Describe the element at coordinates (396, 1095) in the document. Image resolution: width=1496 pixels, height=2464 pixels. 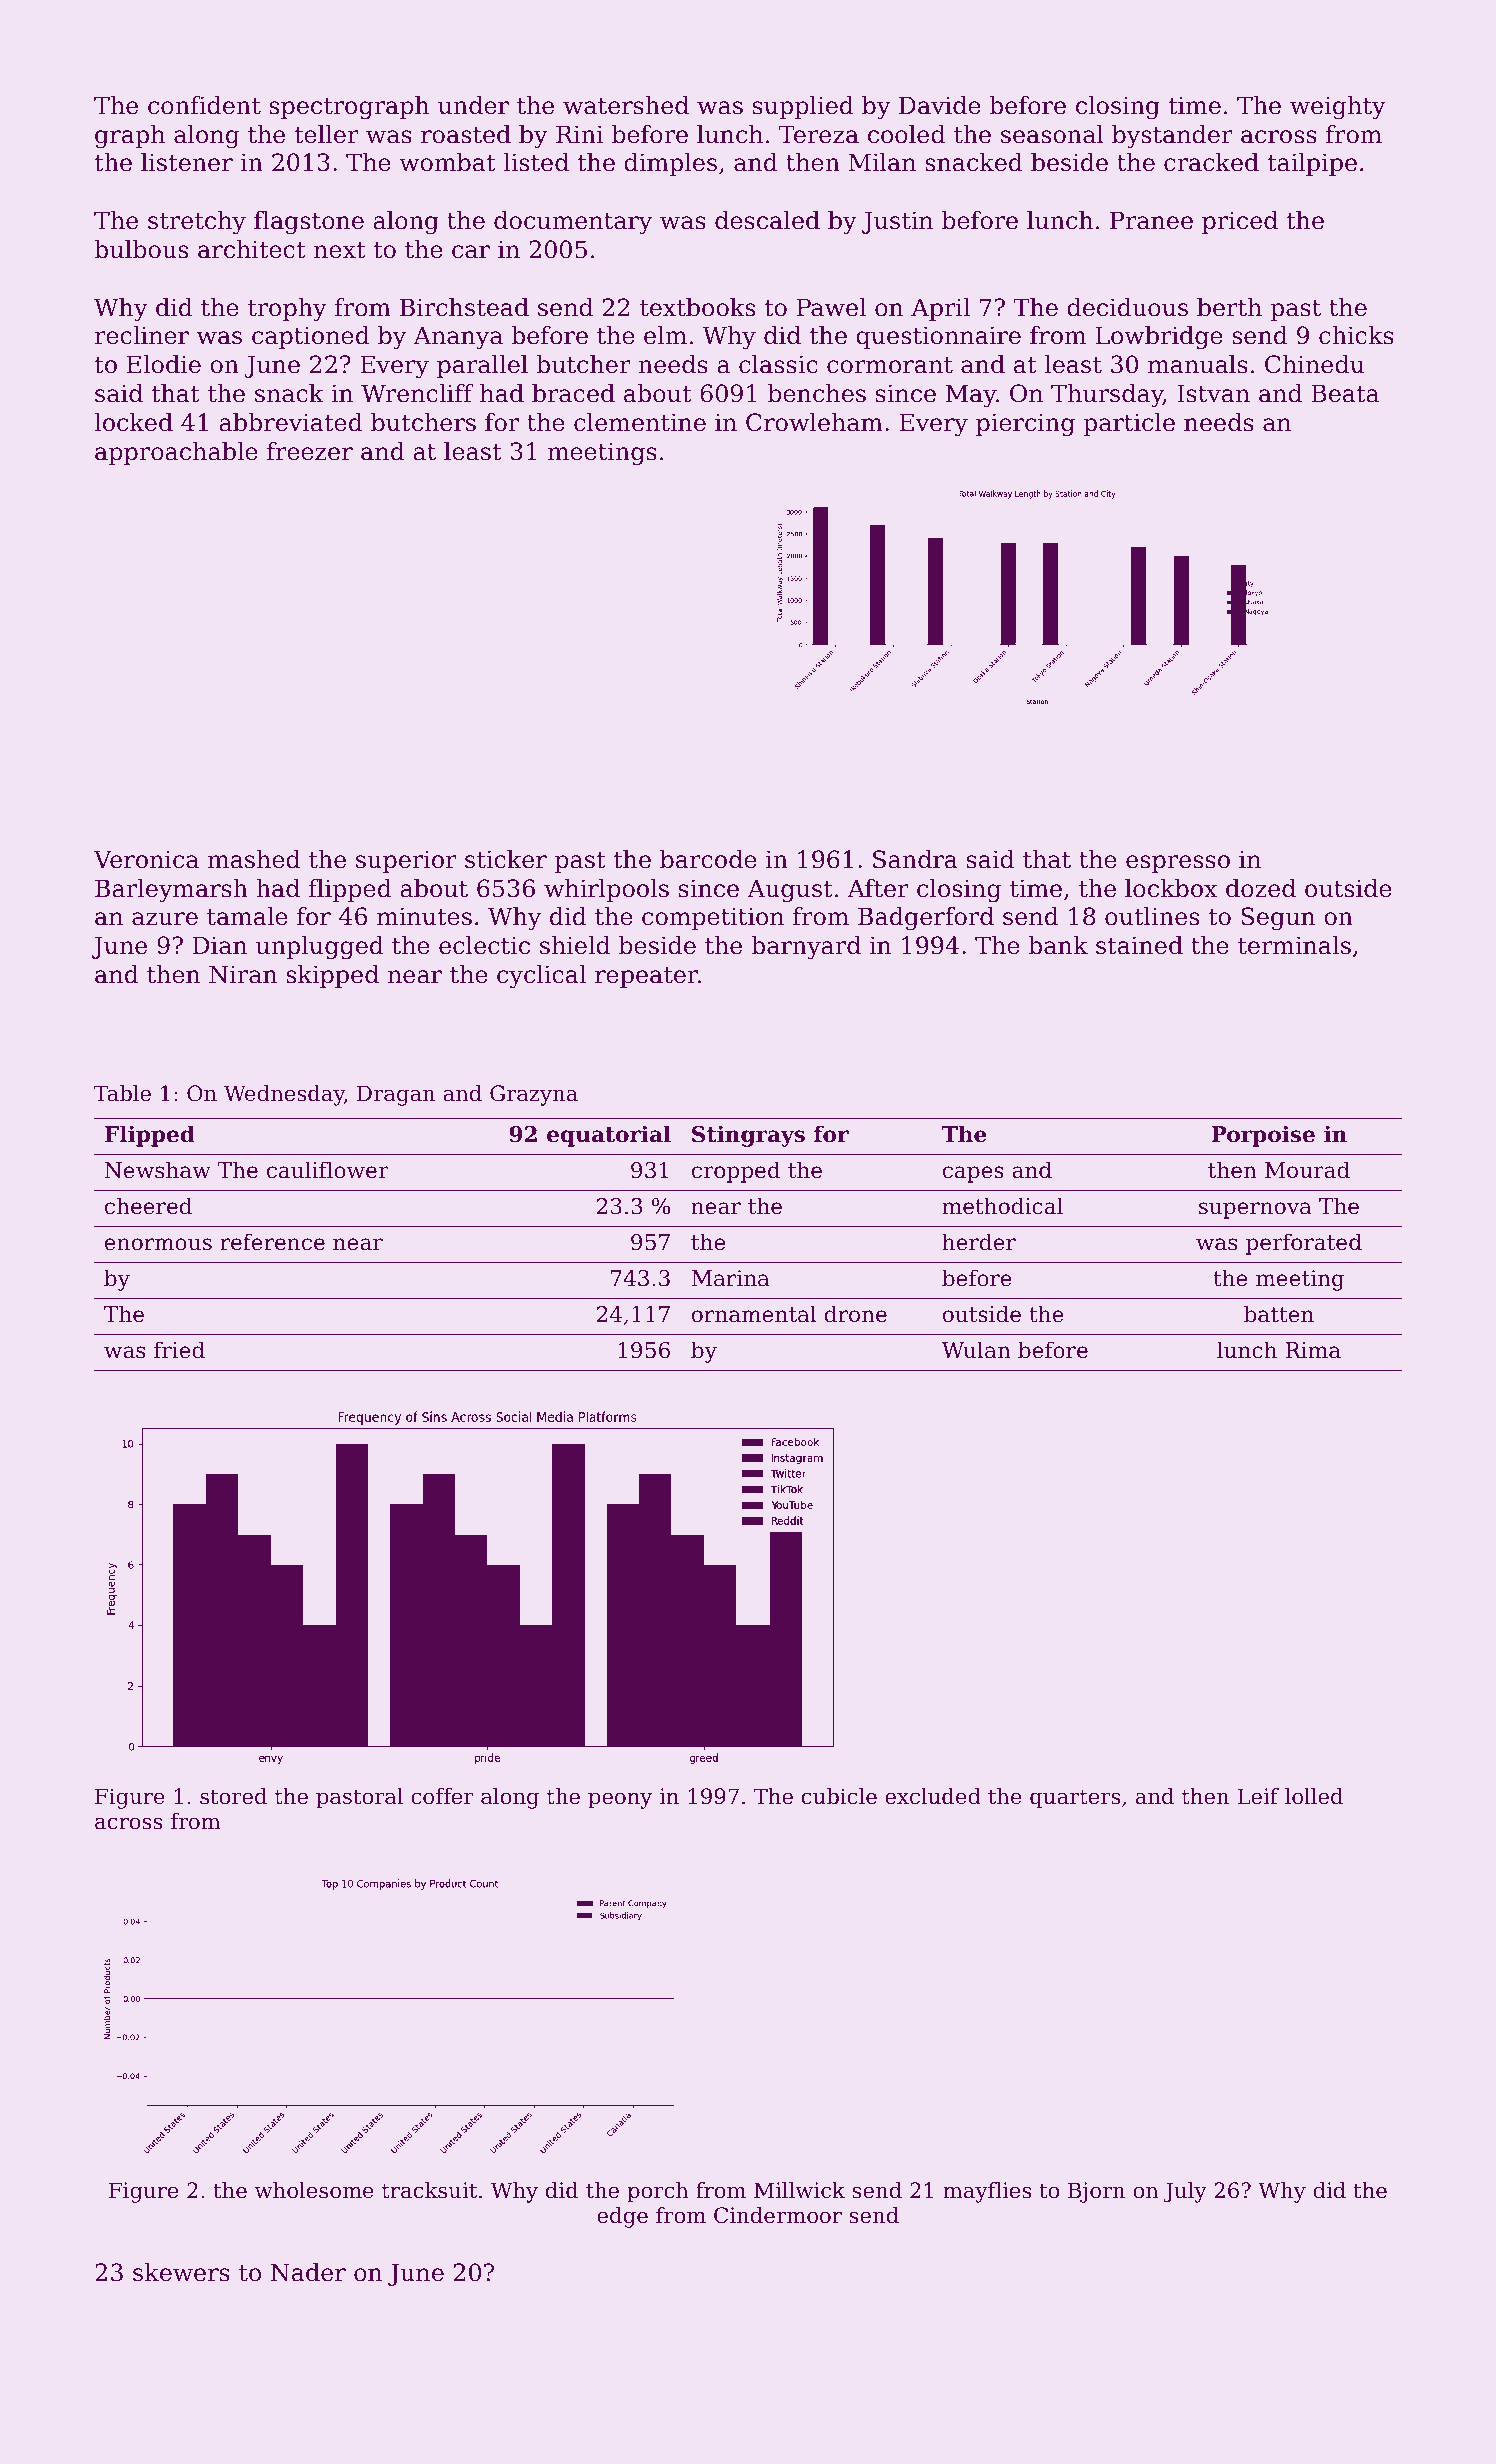
I see `Dragan` at that location.
